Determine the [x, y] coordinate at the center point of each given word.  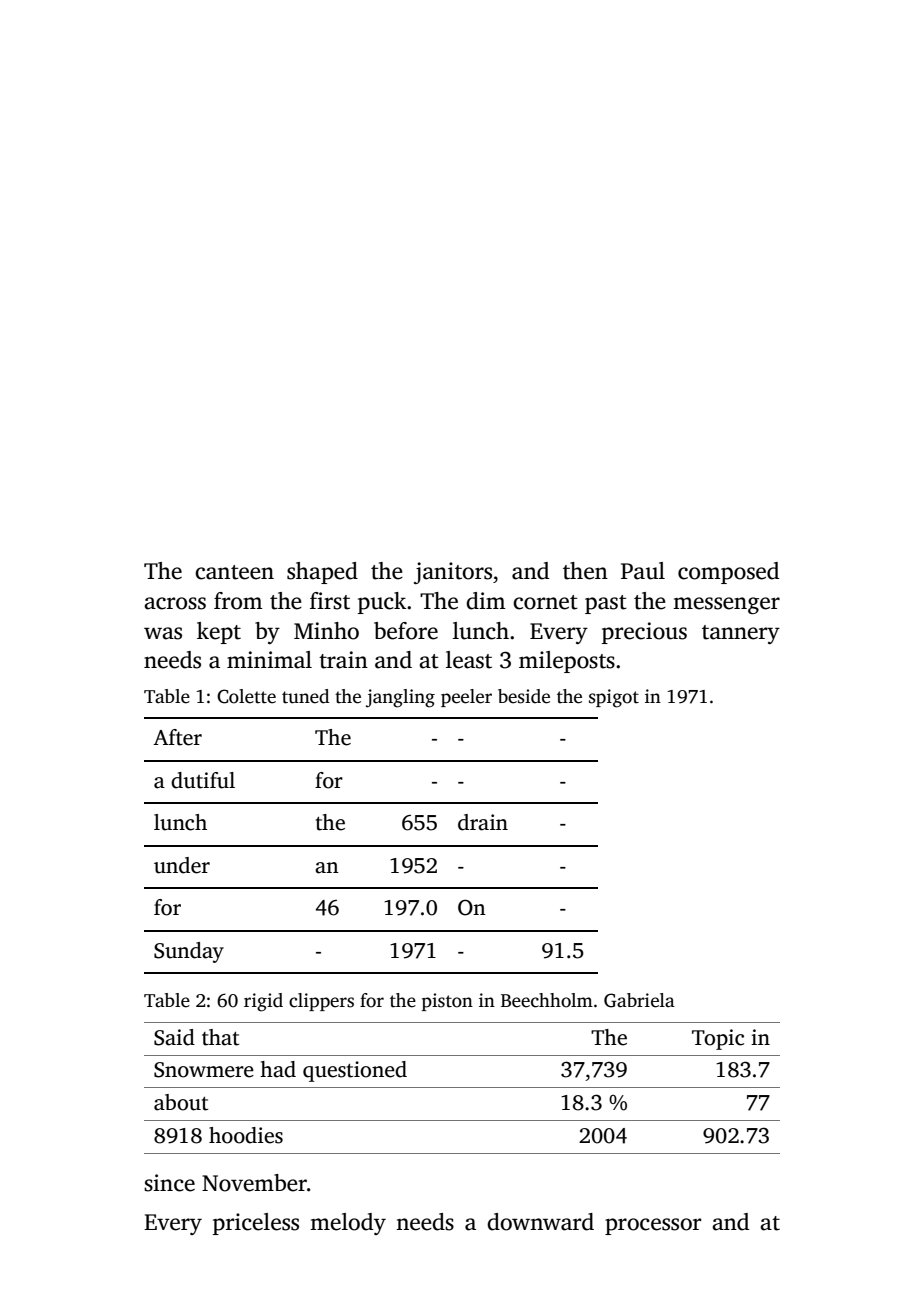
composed [728, 573]
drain [483, 822]
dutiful [203, 780]
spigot [614, 698]
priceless [256, 1224]
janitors [453, 573]
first [330, 601]
